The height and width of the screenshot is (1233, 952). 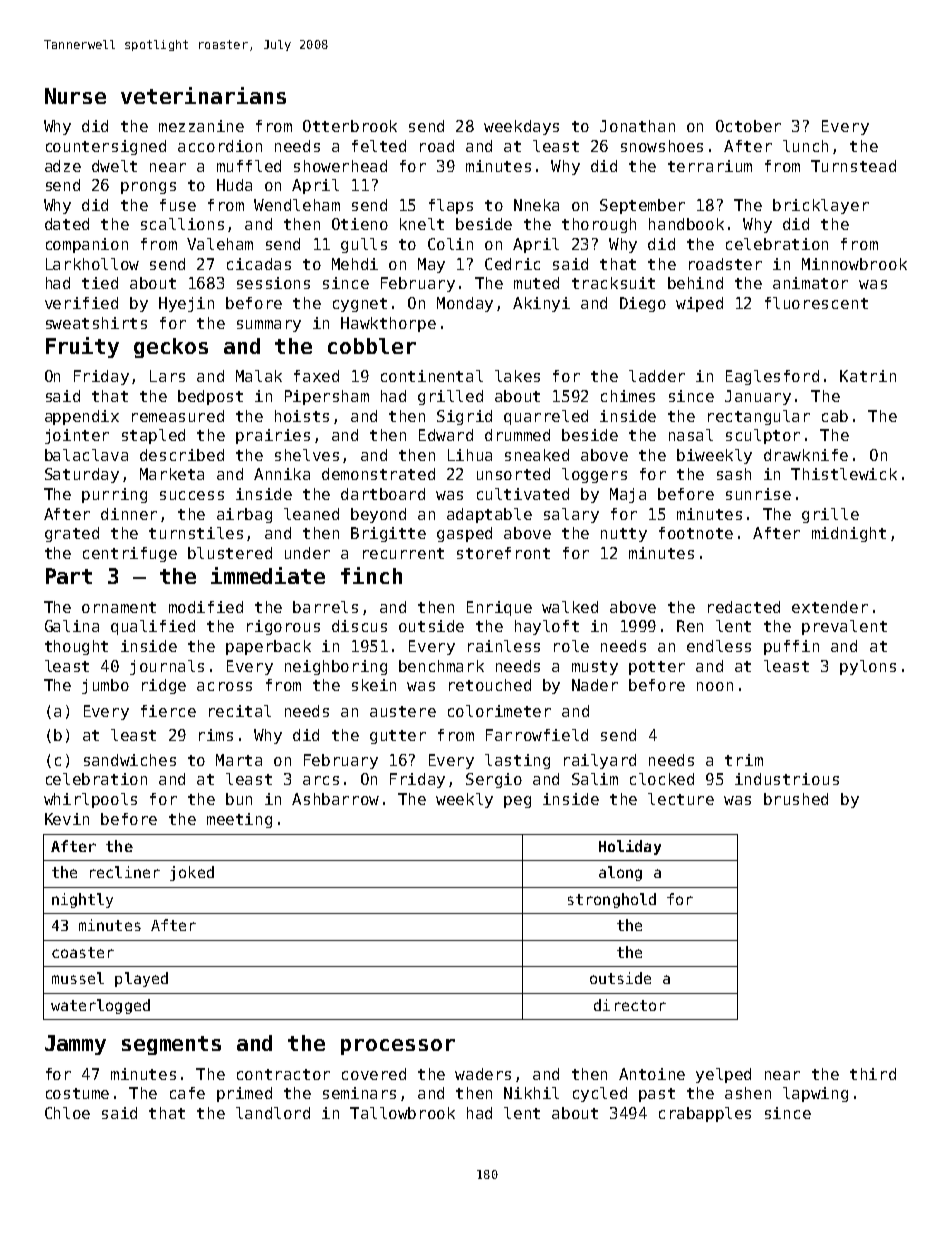 What do you see at coordinates (853, 166) in the screenshot?
I see `Turnstead` at bounding box center [853, 166].
